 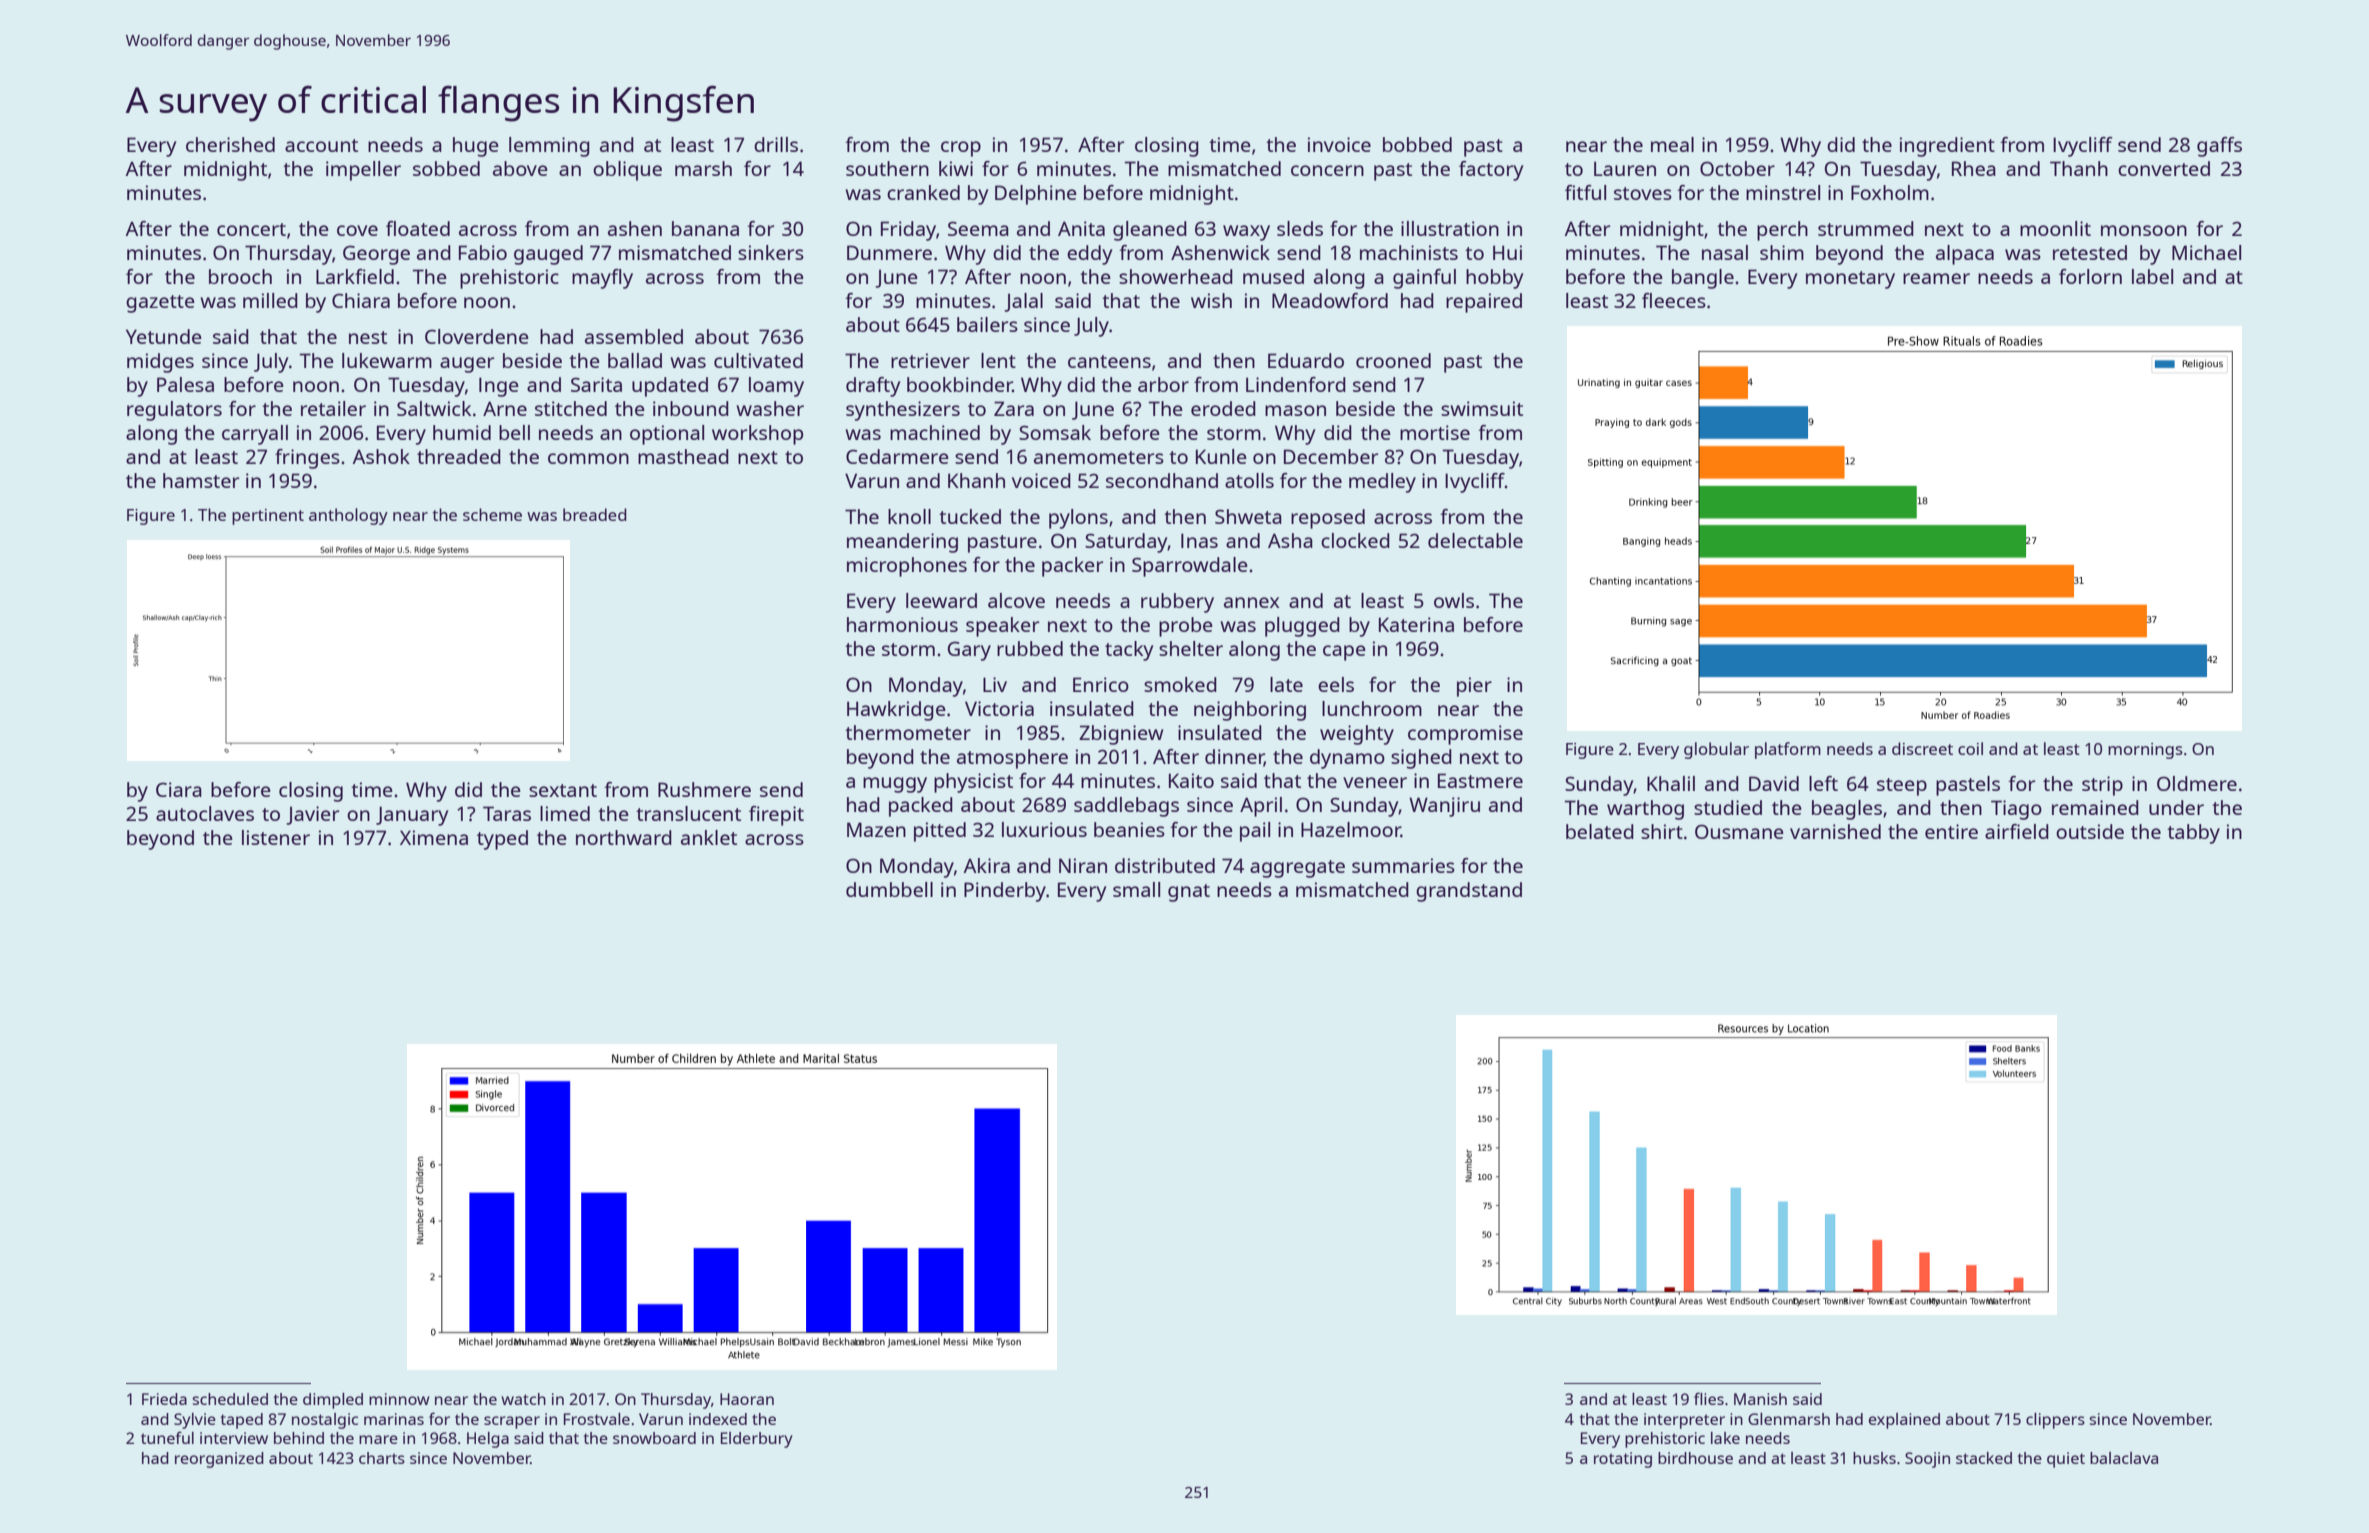 What do you see at coordinates (876, 829) in the screenshot?
I see `Mazen` at bounding box center [876, 829].
